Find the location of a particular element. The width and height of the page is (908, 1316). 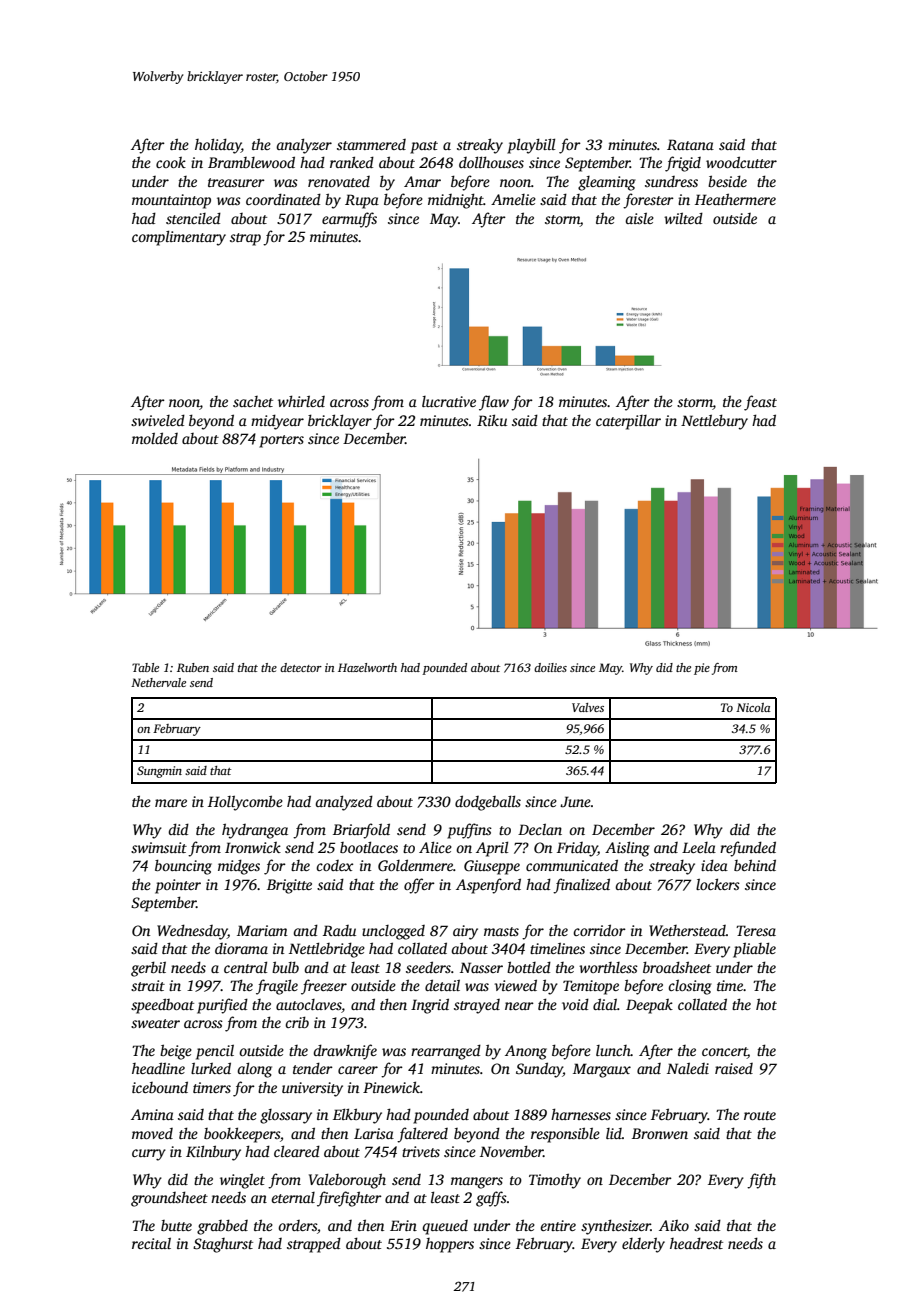

strait is located at coordinates (148, 985).
